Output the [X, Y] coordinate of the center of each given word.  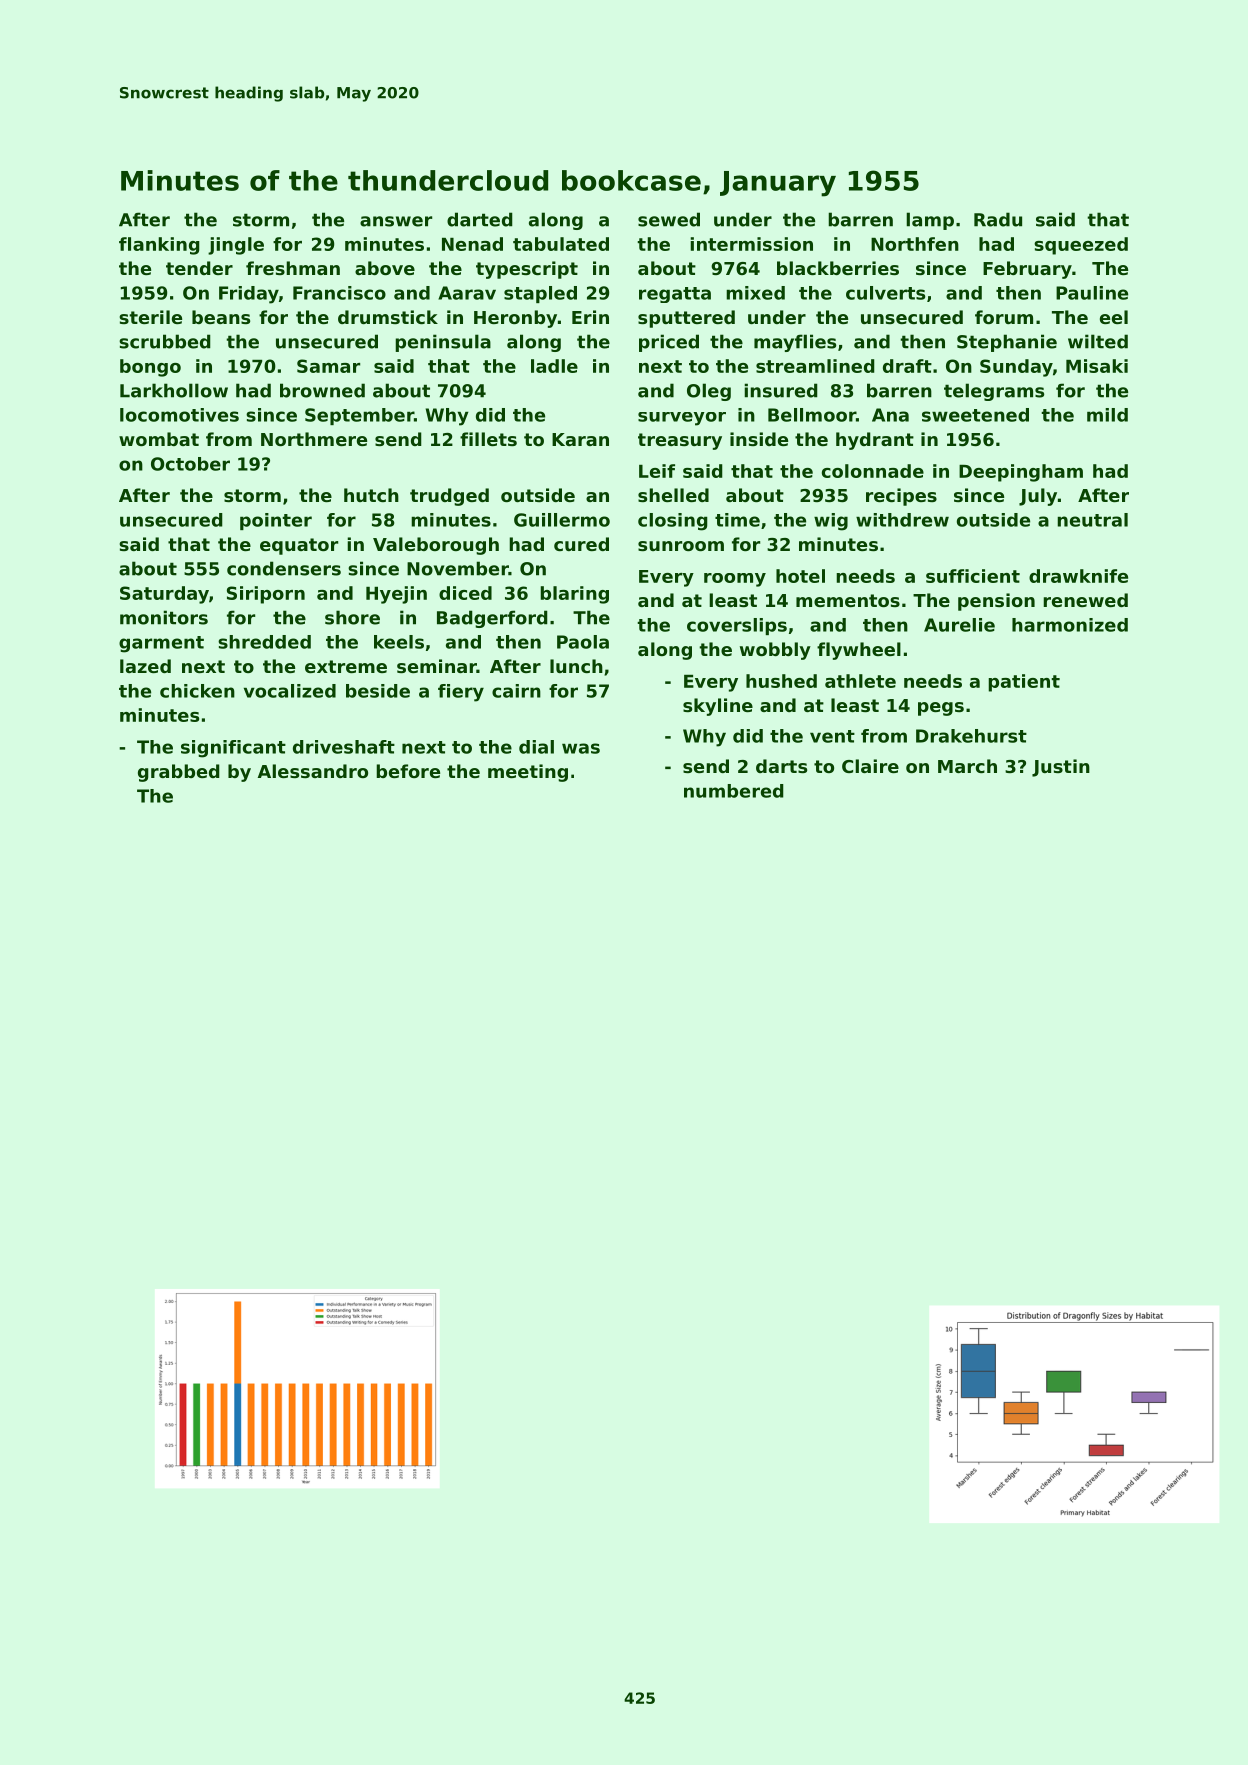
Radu [998, 219]
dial [536, 747]
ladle [554, 366]
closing [673, 522]
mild [1107, 415]
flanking [159, 246]
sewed [669, 219]
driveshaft [344, 747]
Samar [328, 366]
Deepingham [1021, 473]
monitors [164, 617]
